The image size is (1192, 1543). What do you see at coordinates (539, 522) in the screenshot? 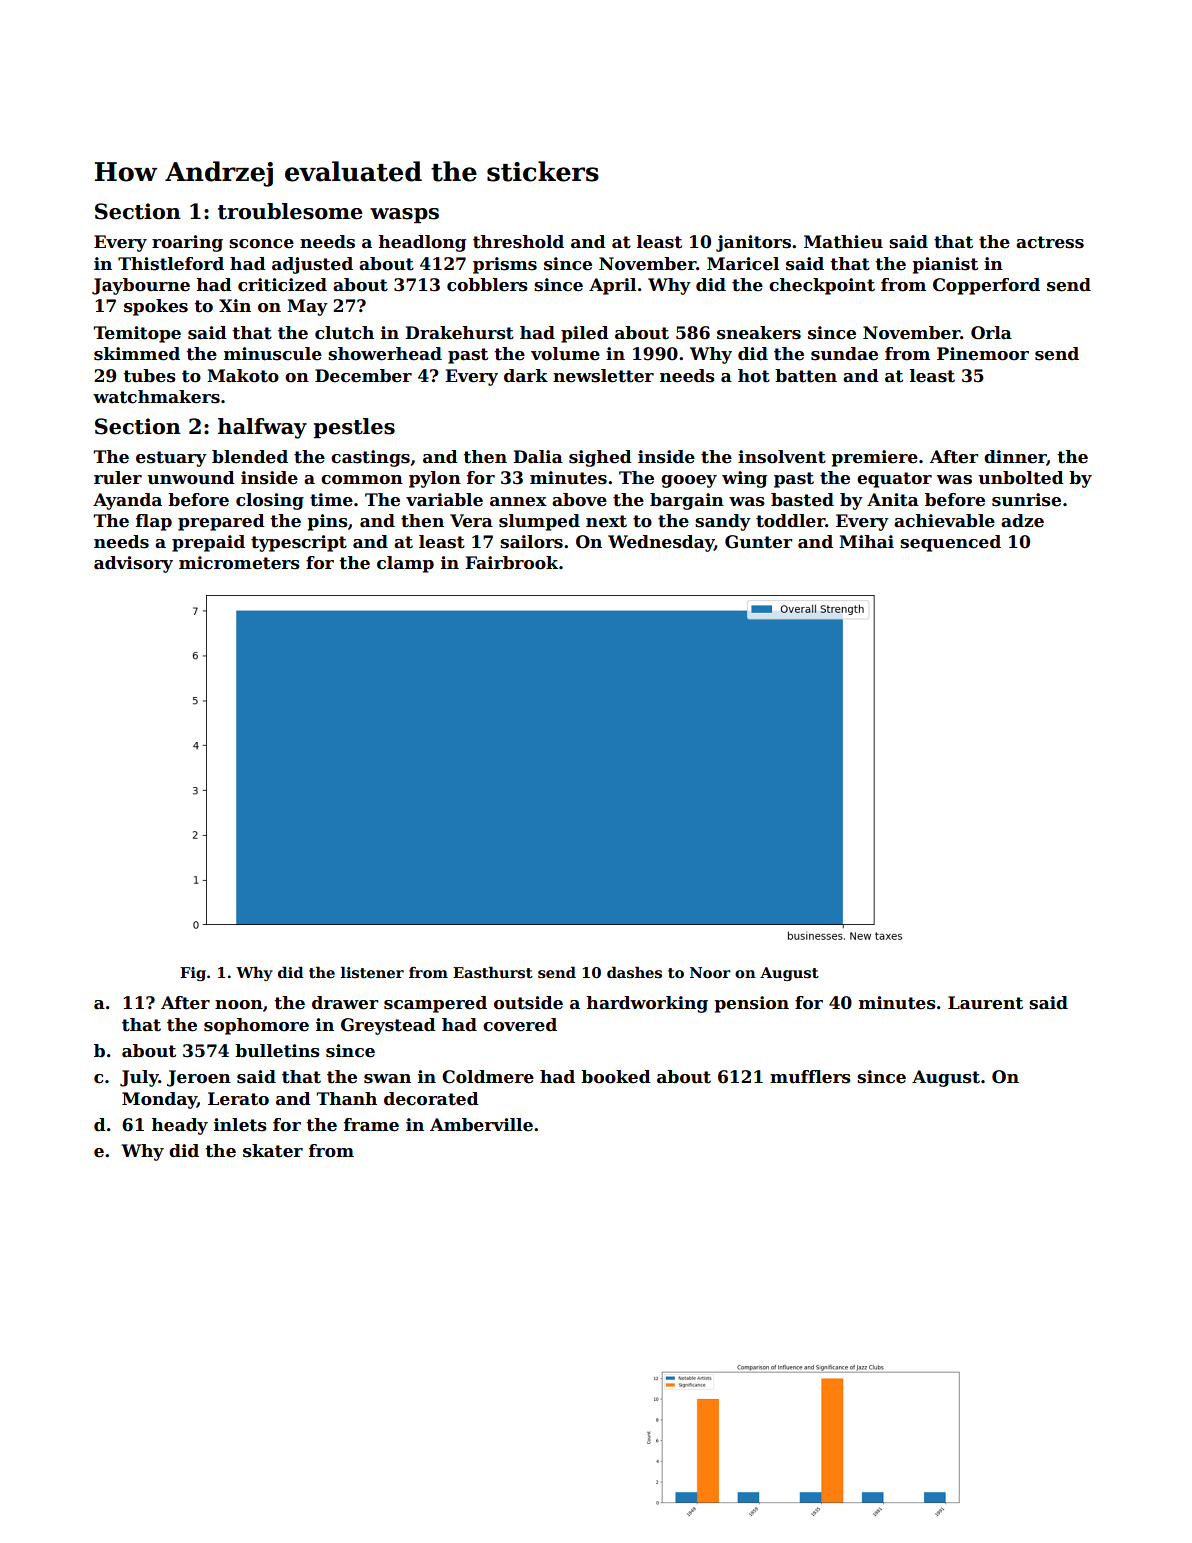
I see `slumped` at bounding box center [539, 522].
